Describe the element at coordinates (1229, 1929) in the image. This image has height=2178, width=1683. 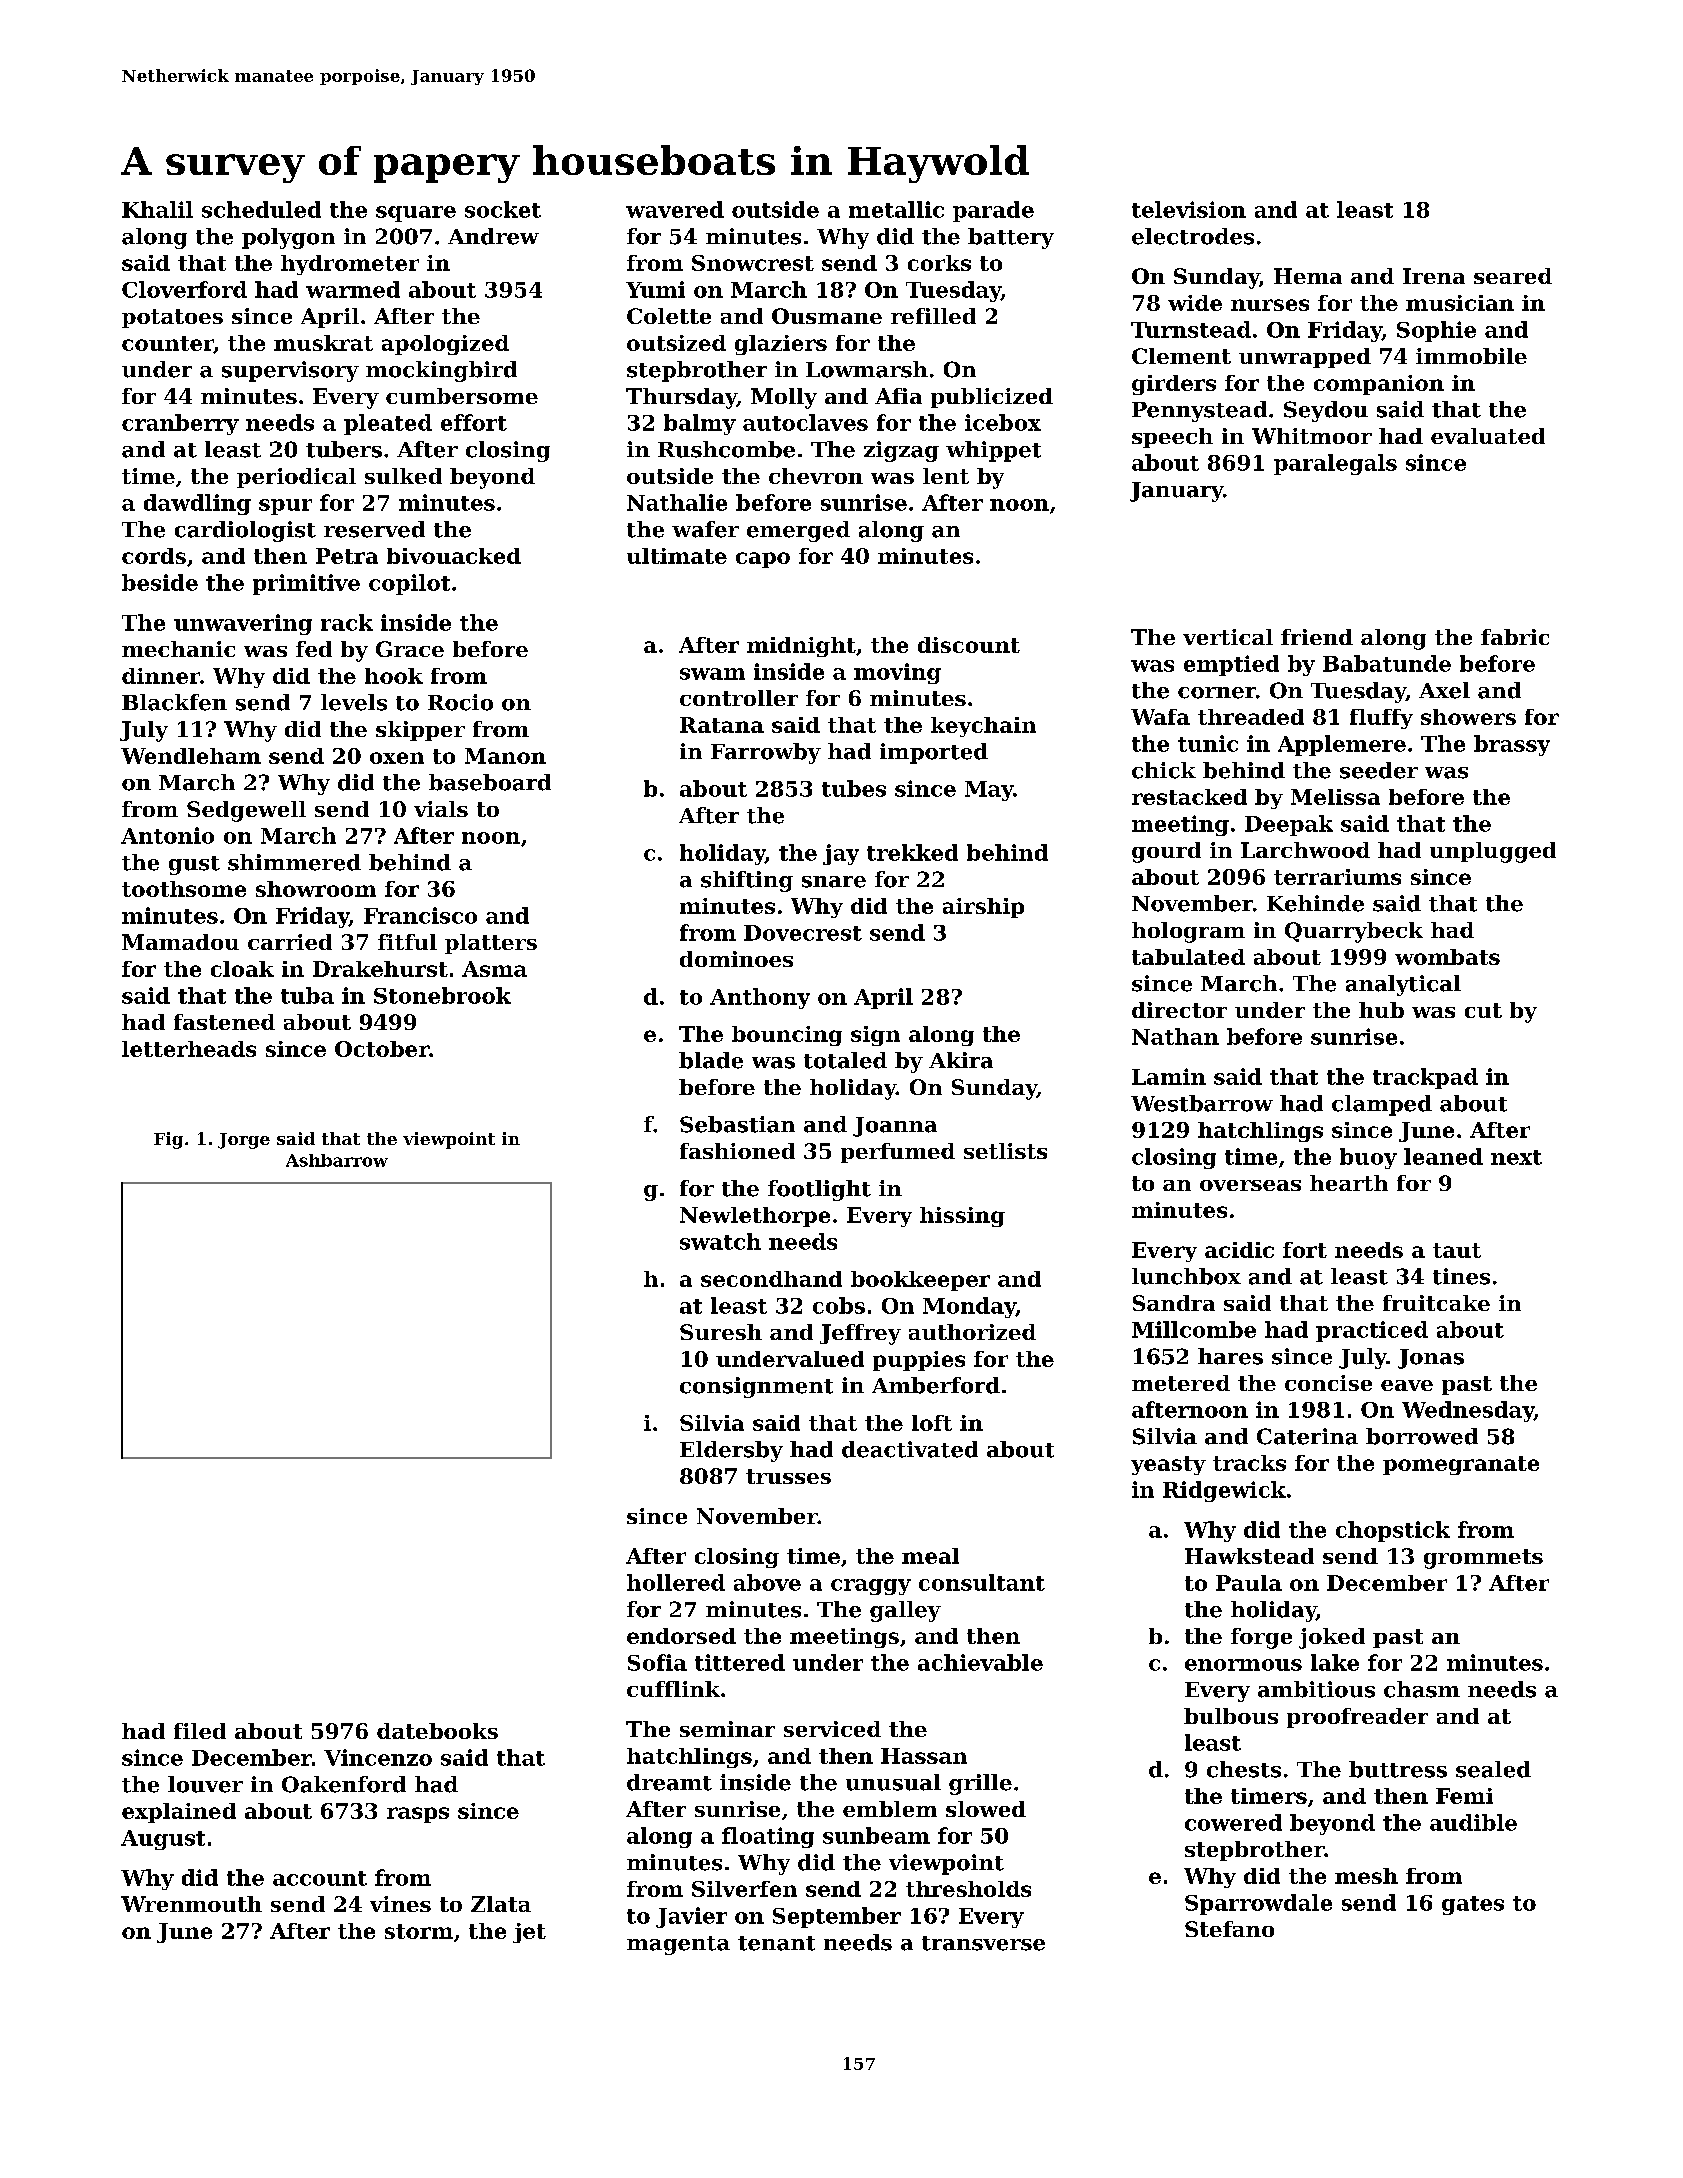
I see `Stefano` at that location.
